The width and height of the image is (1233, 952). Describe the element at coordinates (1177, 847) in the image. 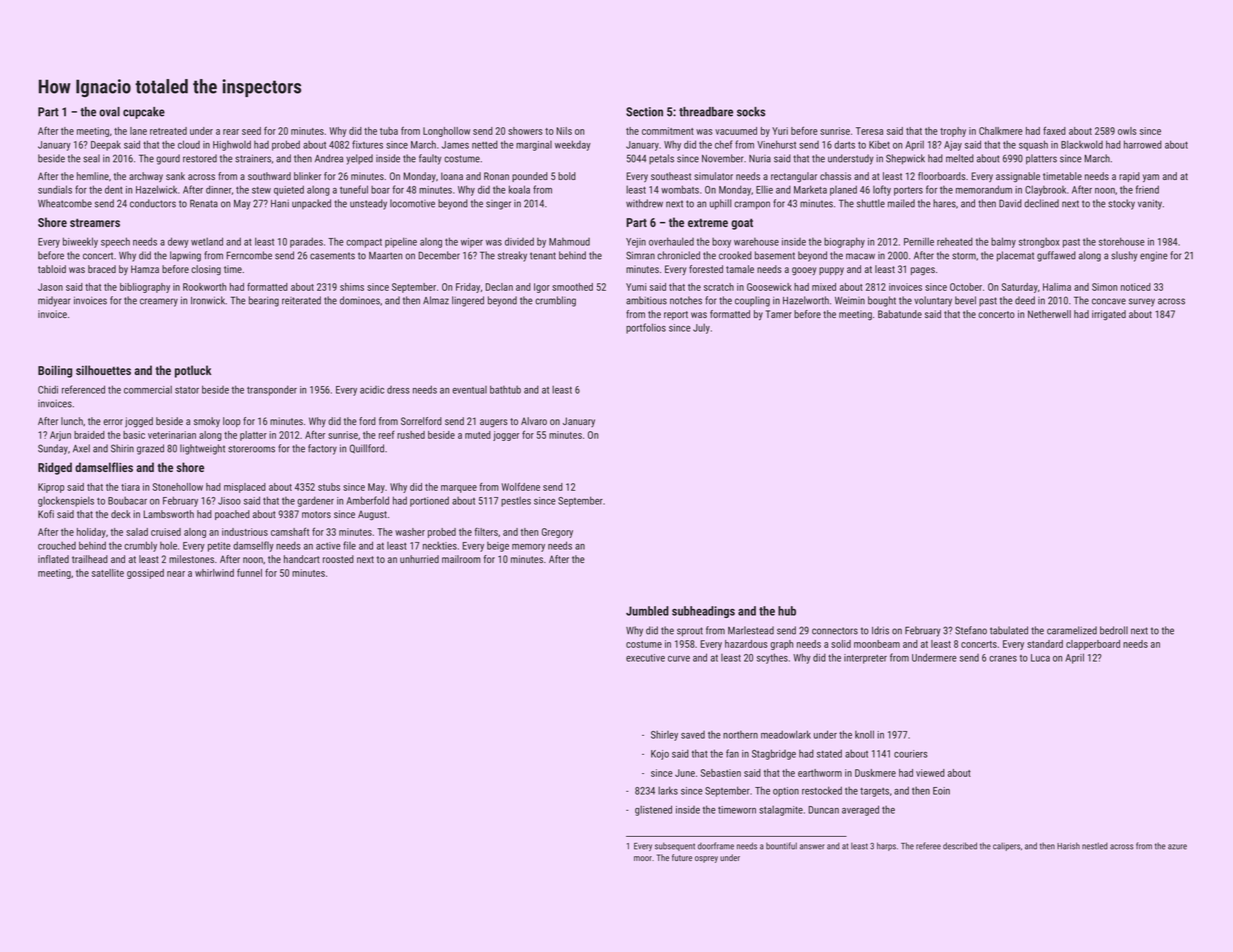

I see `azure` at that location.
